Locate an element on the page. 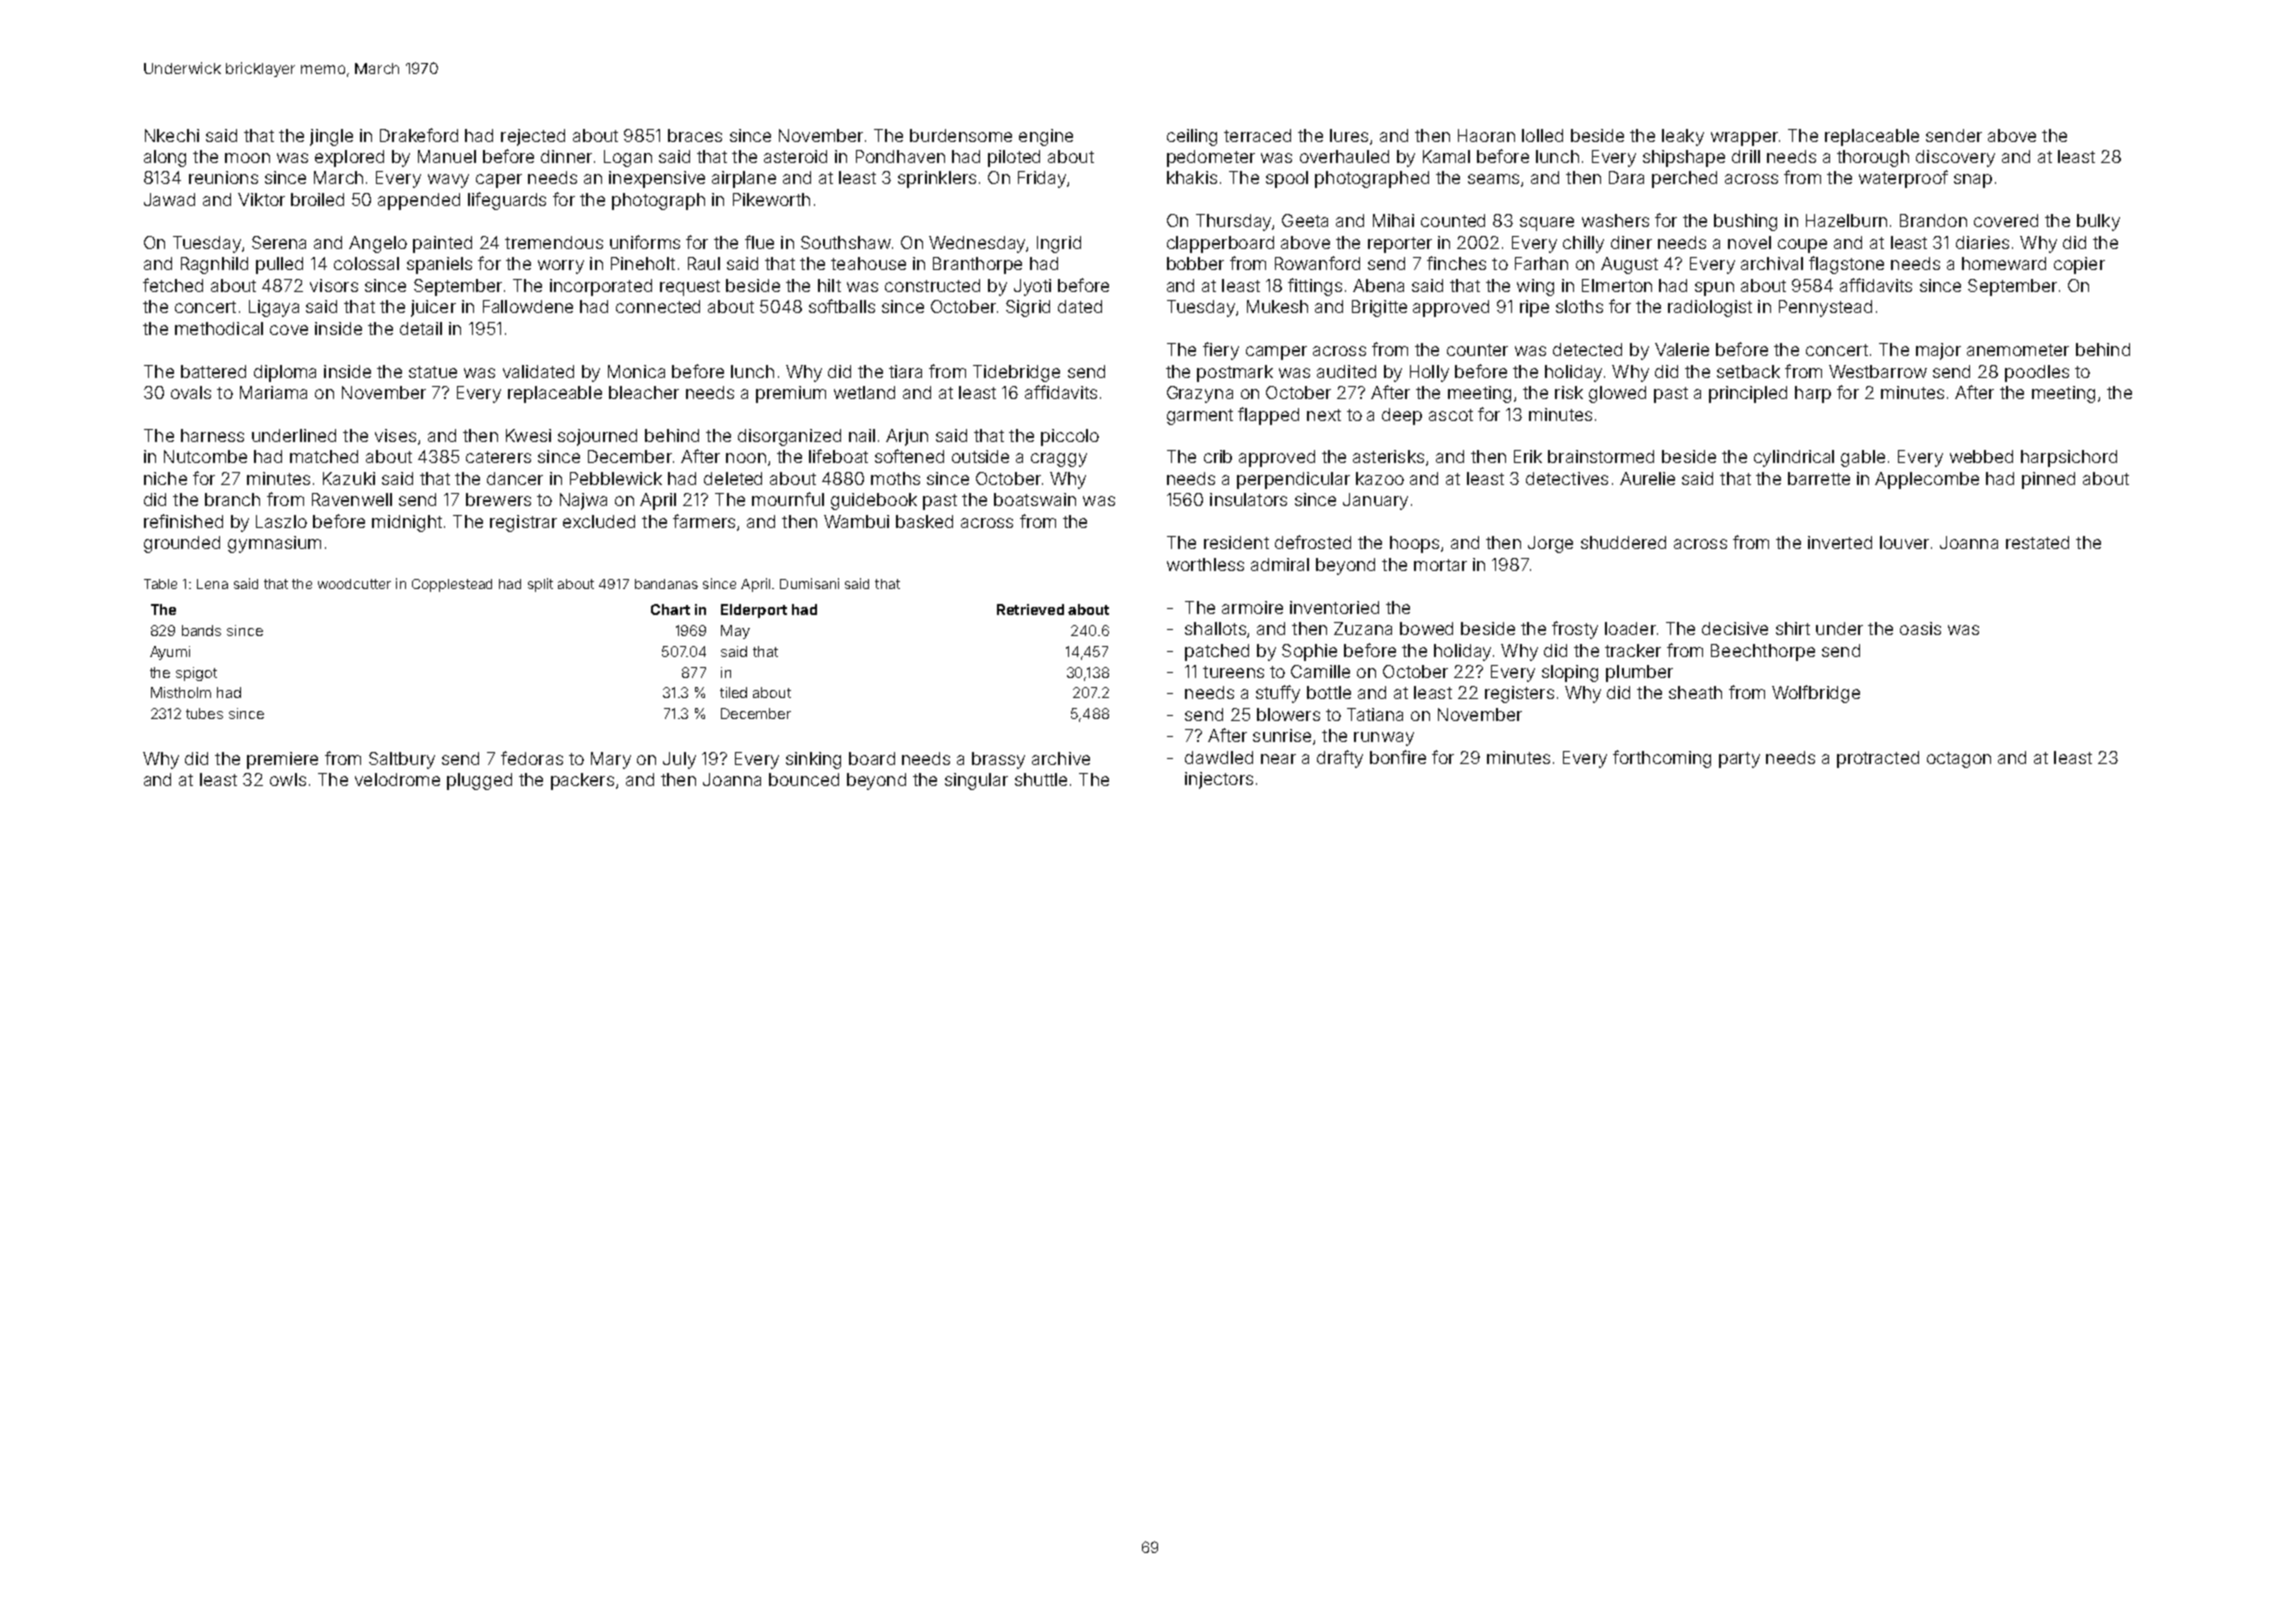 The image size is (2282, 1614). crib is located at coordinates (1218, 456).
